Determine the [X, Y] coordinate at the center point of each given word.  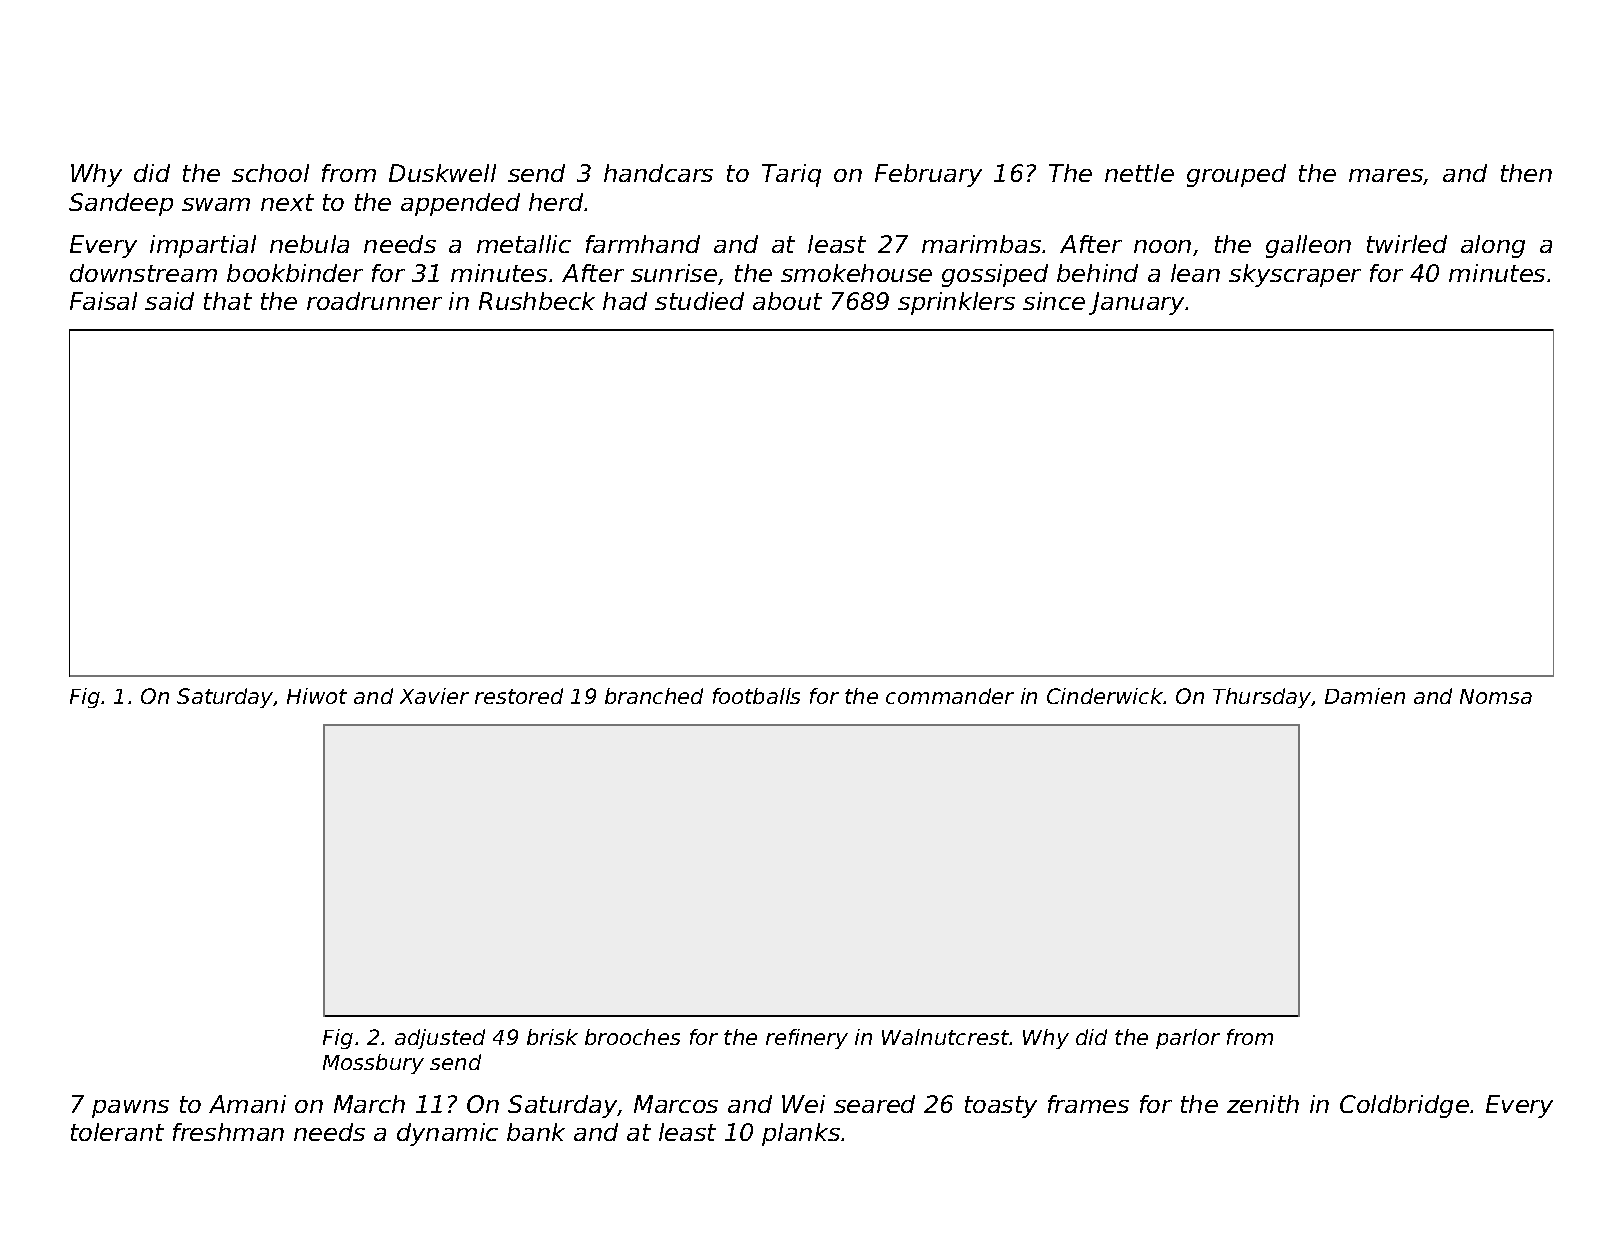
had [625, 301]
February [928, 175]
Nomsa [1496, 696]
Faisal [103, 301]
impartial [203, 246]
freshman [228, 1132]
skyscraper [1295, 275]
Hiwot [317, 696]
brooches [632, 1037]
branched [654, 696]
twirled [1407, 244]
